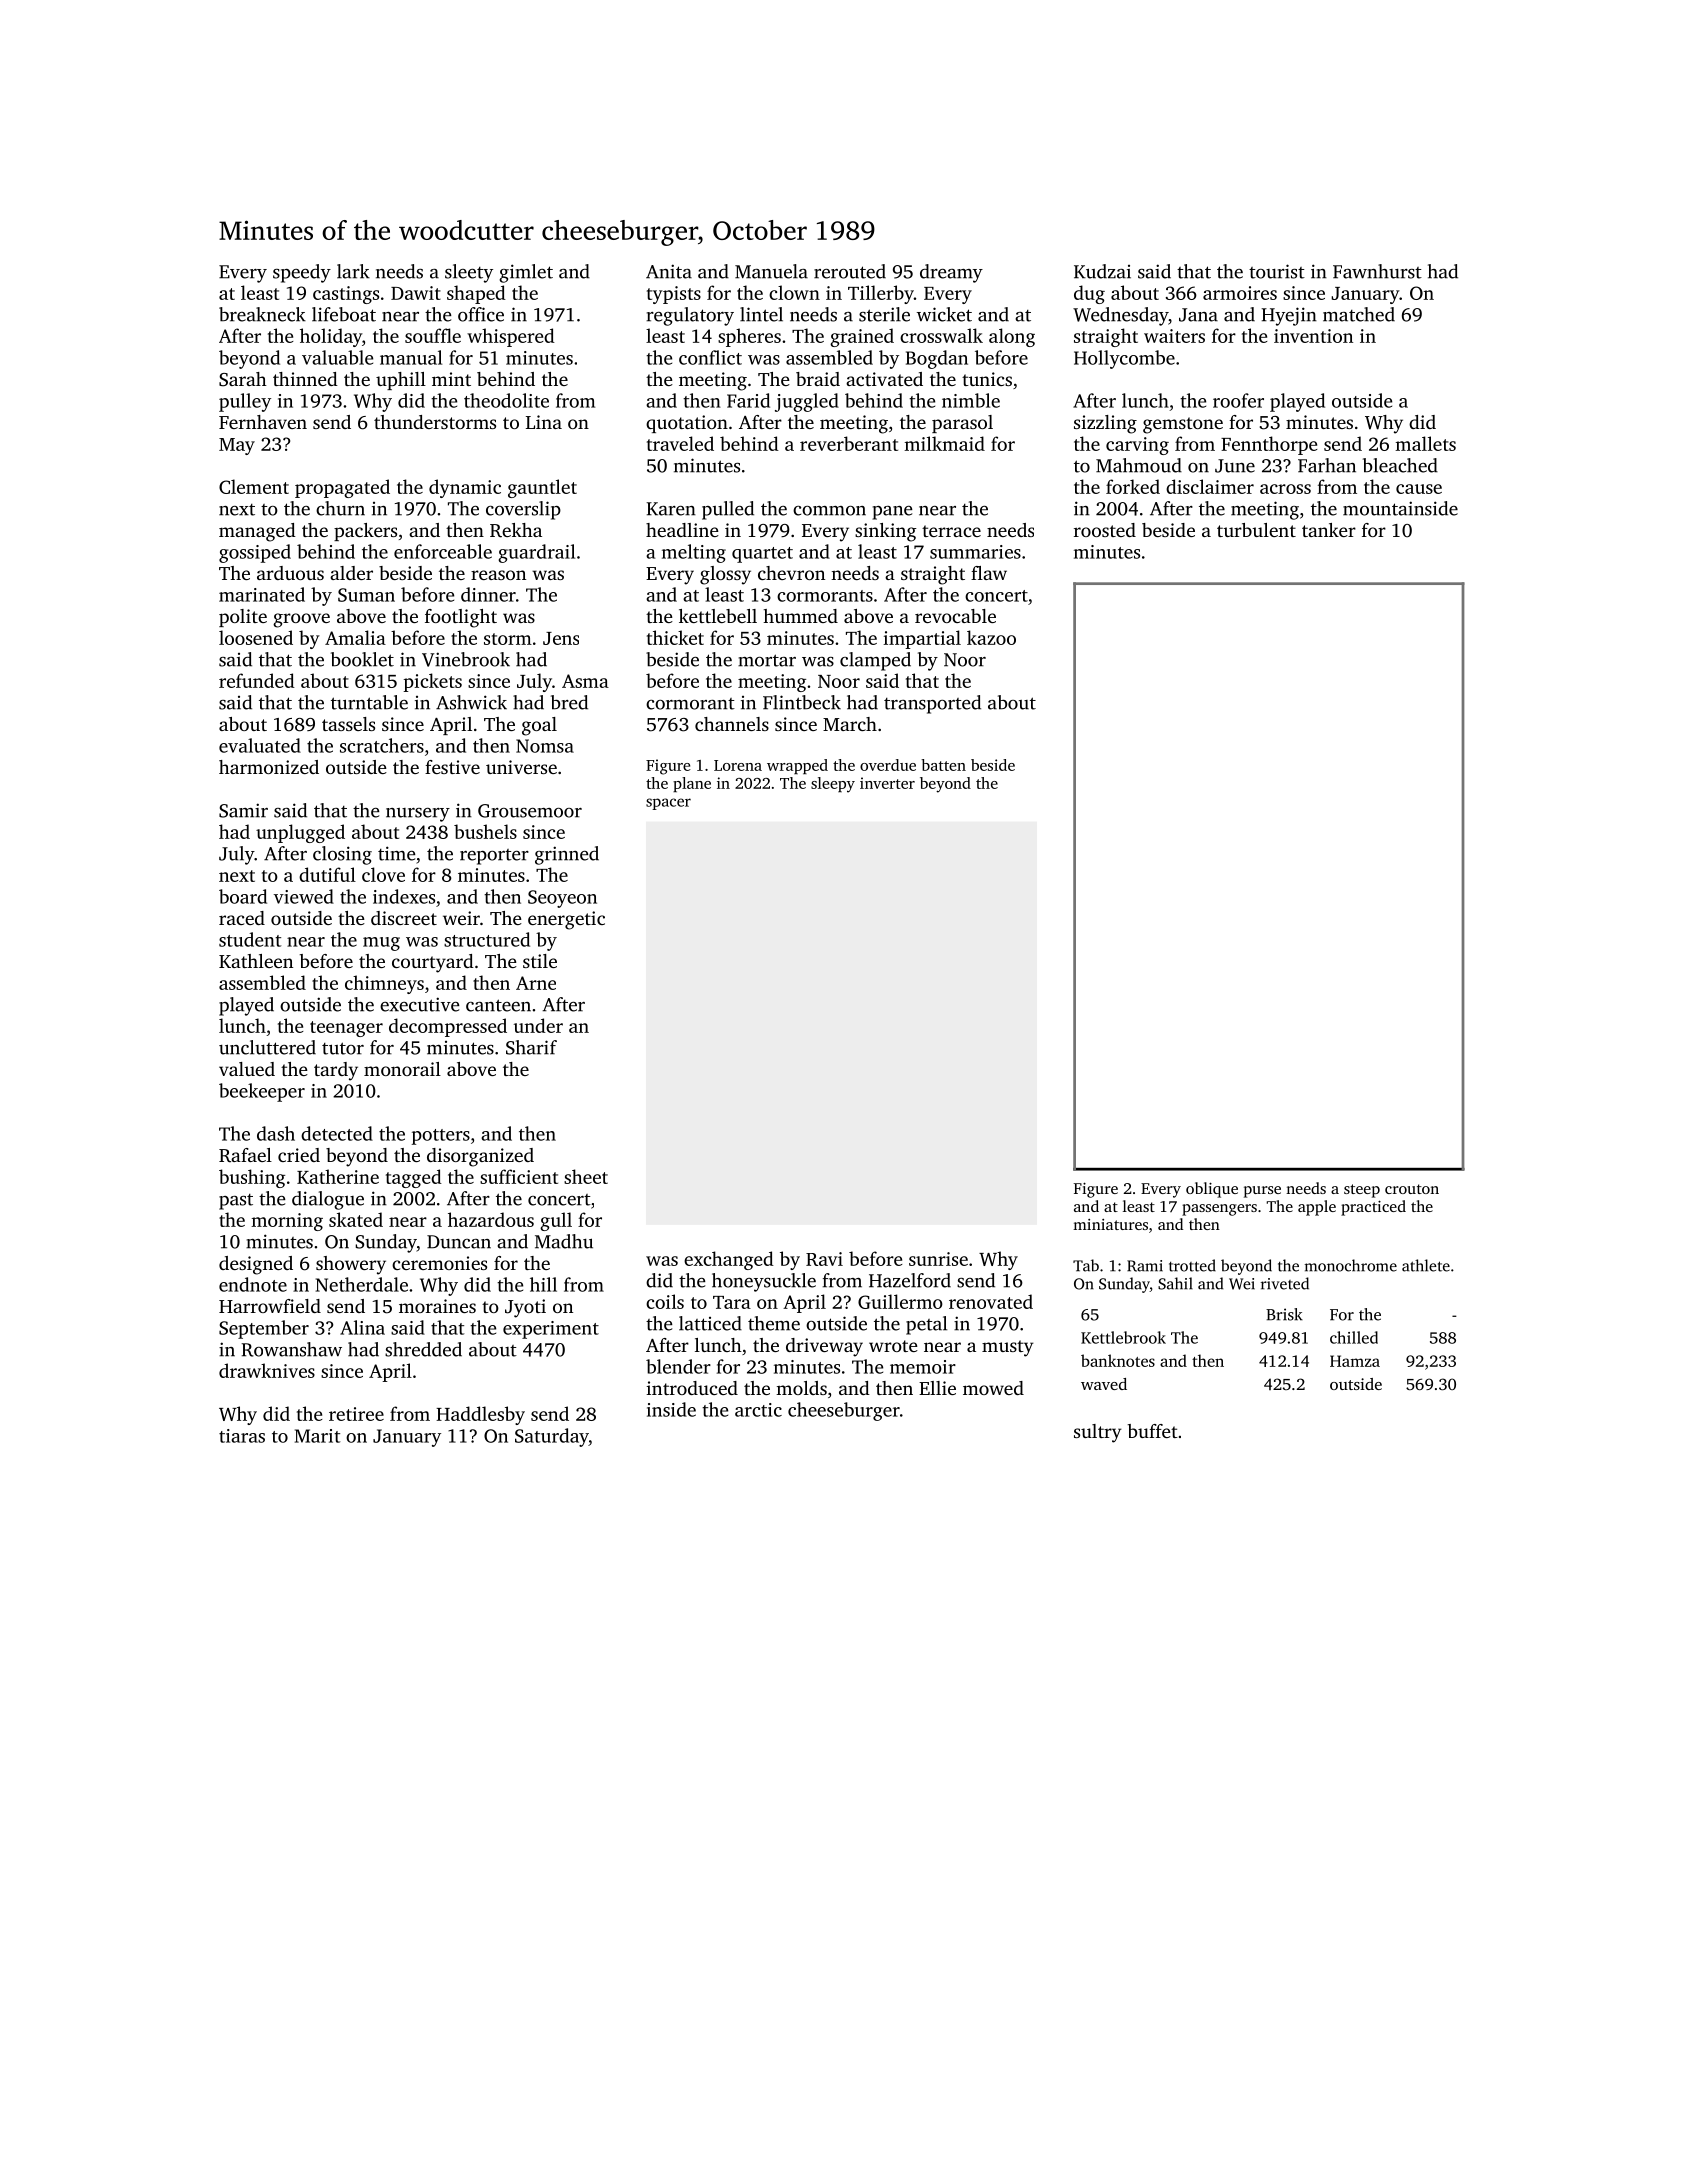  What do you see at coordinates (419, 1004) in the page?
I see `executive` at bounding box center [419, 1004].
